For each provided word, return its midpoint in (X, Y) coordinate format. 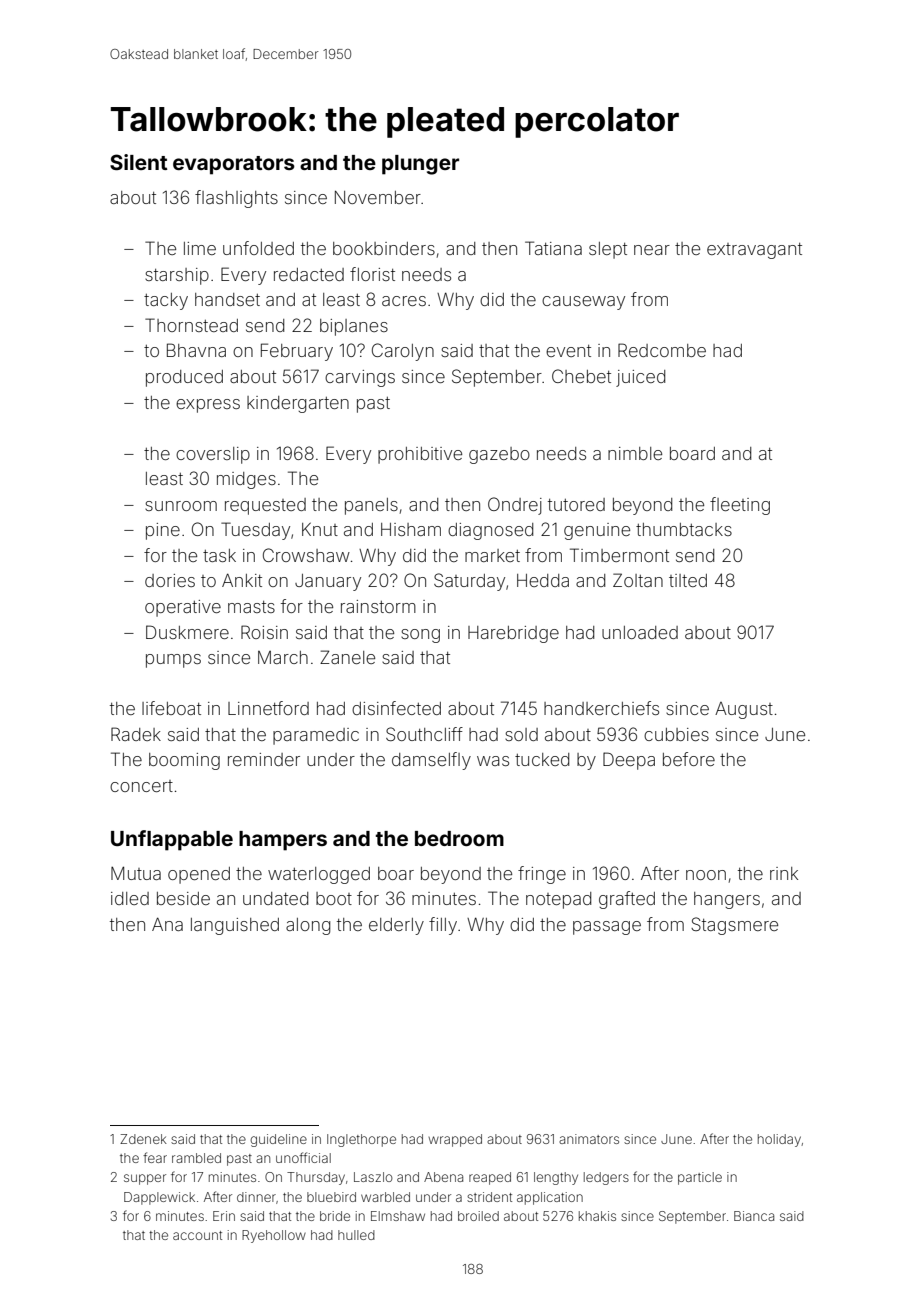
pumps (173, 661)
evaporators (234, 165)
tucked (542, 759)
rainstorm (378, 606)
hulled (356, 1235)
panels (371, 506)
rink (784, 873)
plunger (420, 165)
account (197, 1235)
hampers (283, 841)
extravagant (754, 251)
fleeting (740, 506)
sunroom (181, 506)
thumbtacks (684, 529)
